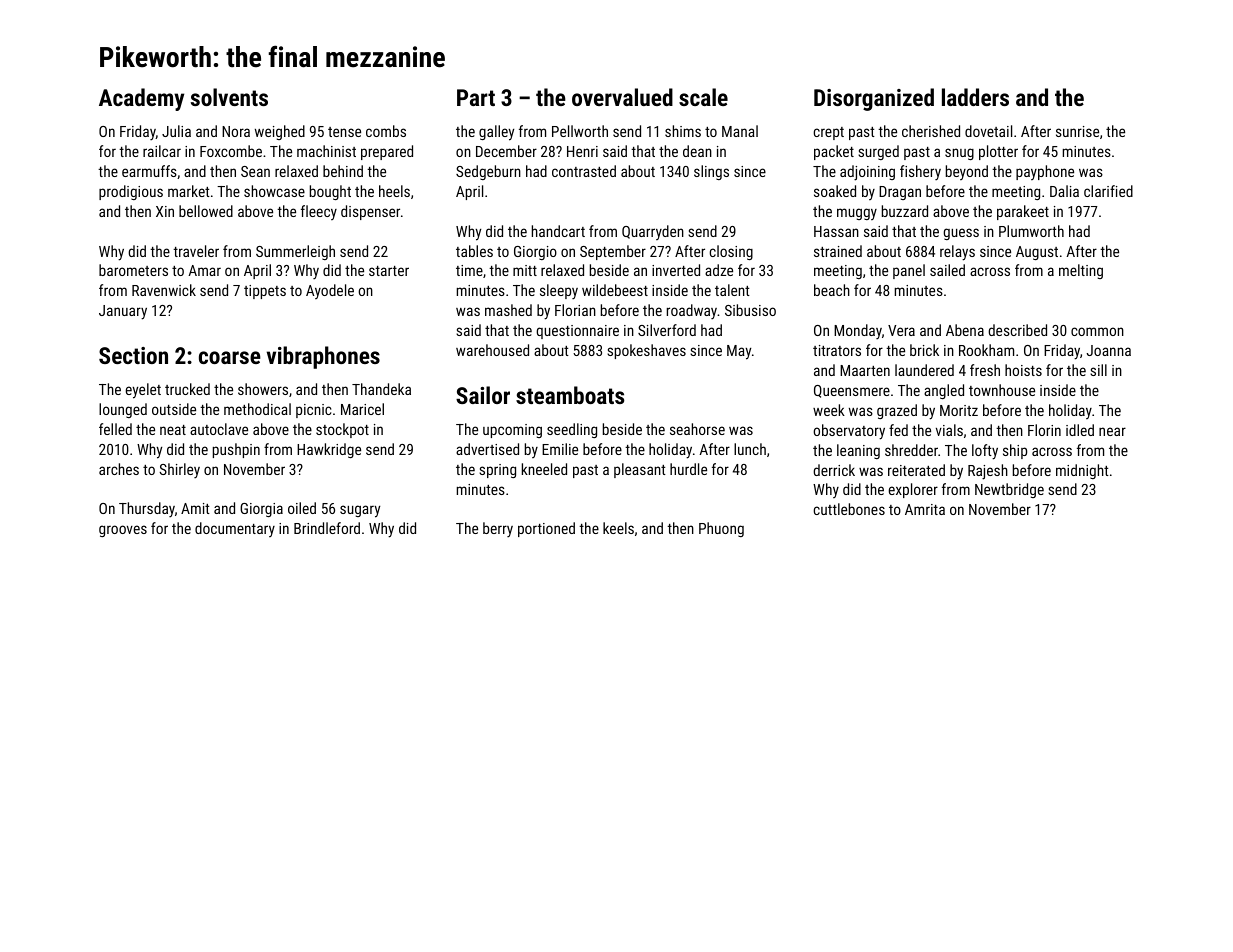 This document has height=952, width=1233. I want to click on documentary, so click(235, 529).
